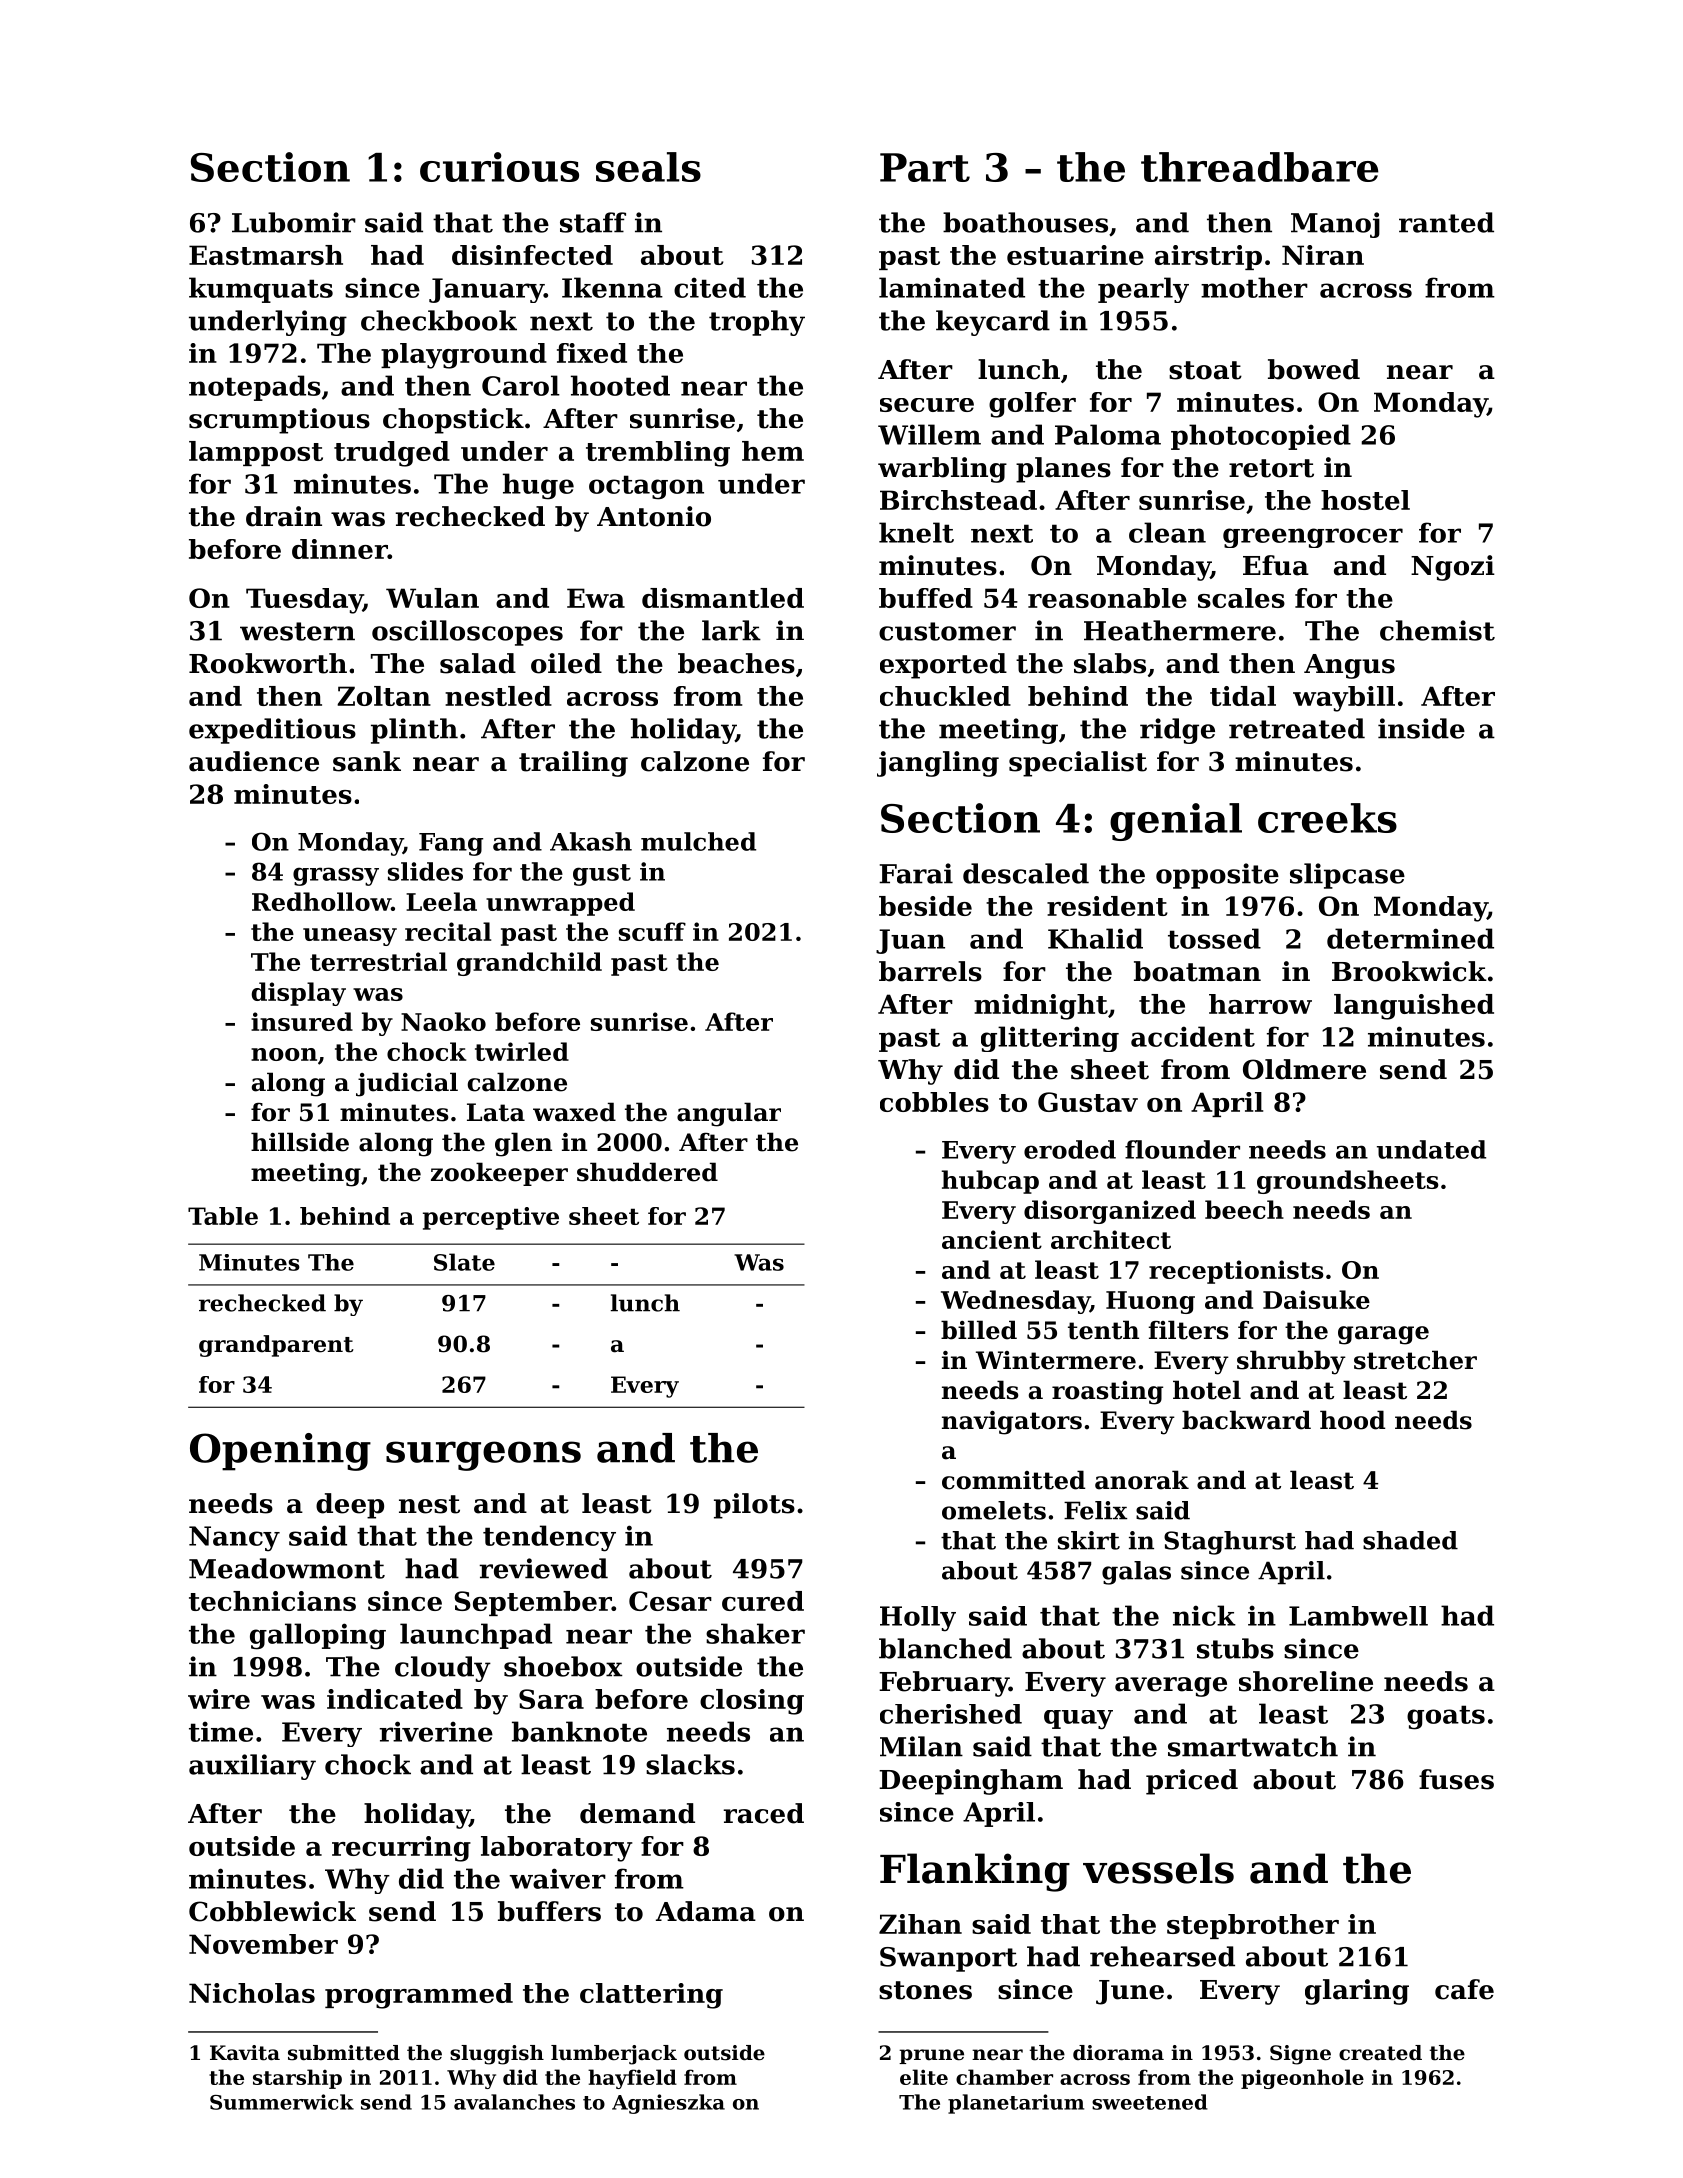 The height and width of the image is (2178, 1683). Describe the element at coordinates (514, 2102) in the image. I see `avalanches` at that location.
